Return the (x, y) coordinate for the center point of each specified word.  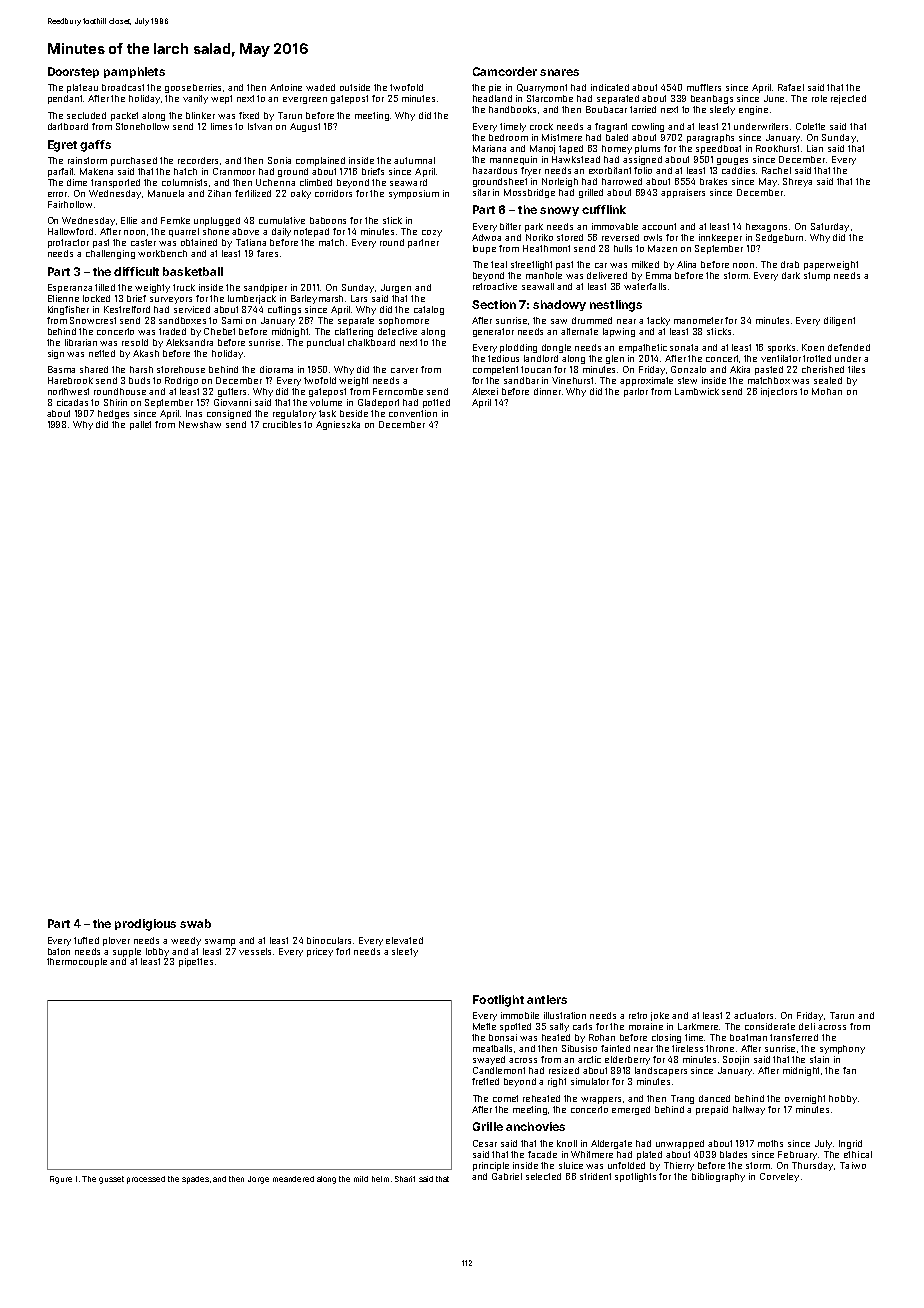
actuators (753, 1015)
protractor (68, 243)
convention (413, 413)
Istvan (260, 126)
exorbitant (610, 170)
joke (660, 1016)
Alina (686, 264)
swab (195, 923)
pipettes (196, 962)
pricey (320, 952)
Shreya (797, 182)
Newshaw (200, 424)
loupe (484, 249)
